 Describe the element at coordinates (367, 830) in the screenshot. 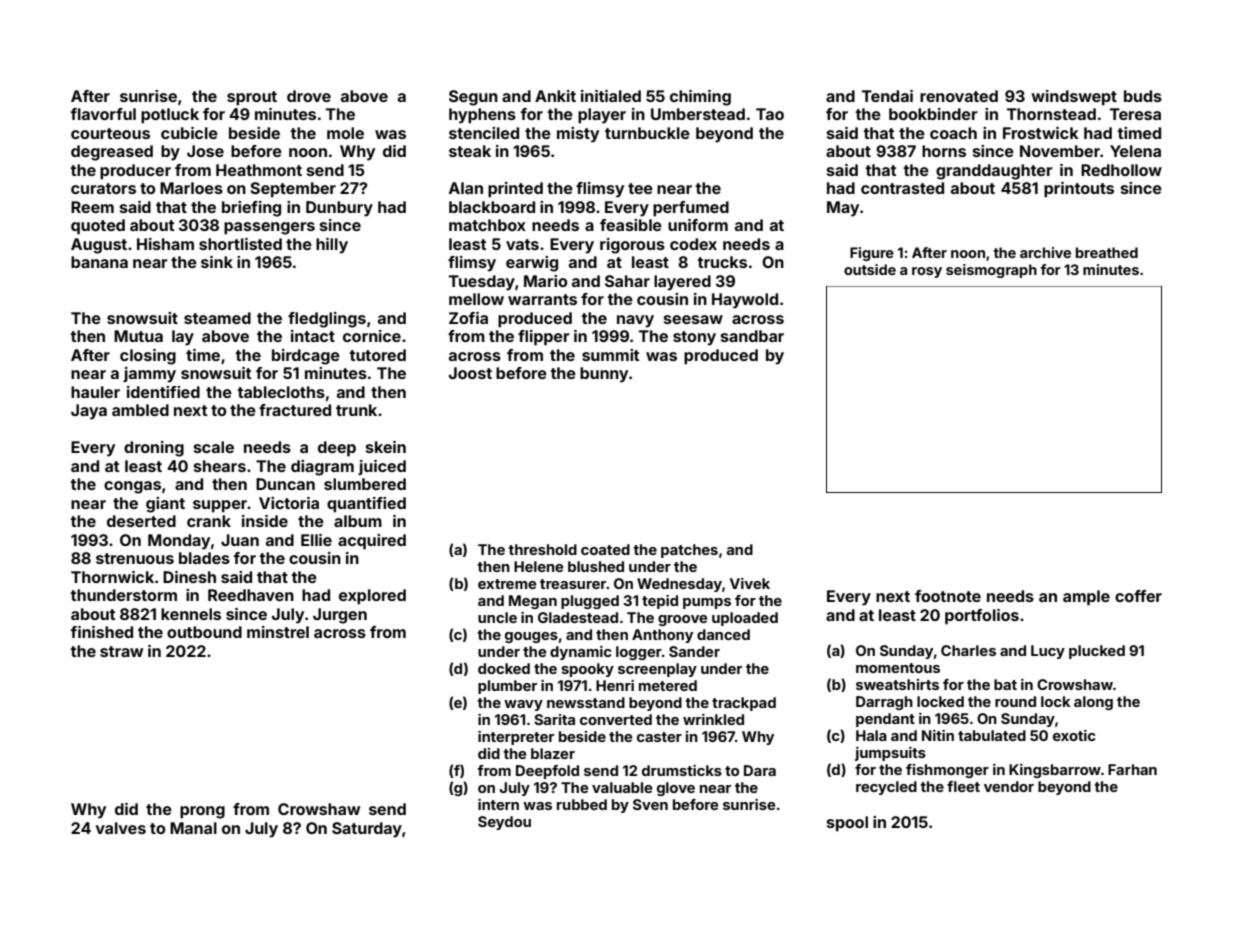

I see `Saturday` at that location.
